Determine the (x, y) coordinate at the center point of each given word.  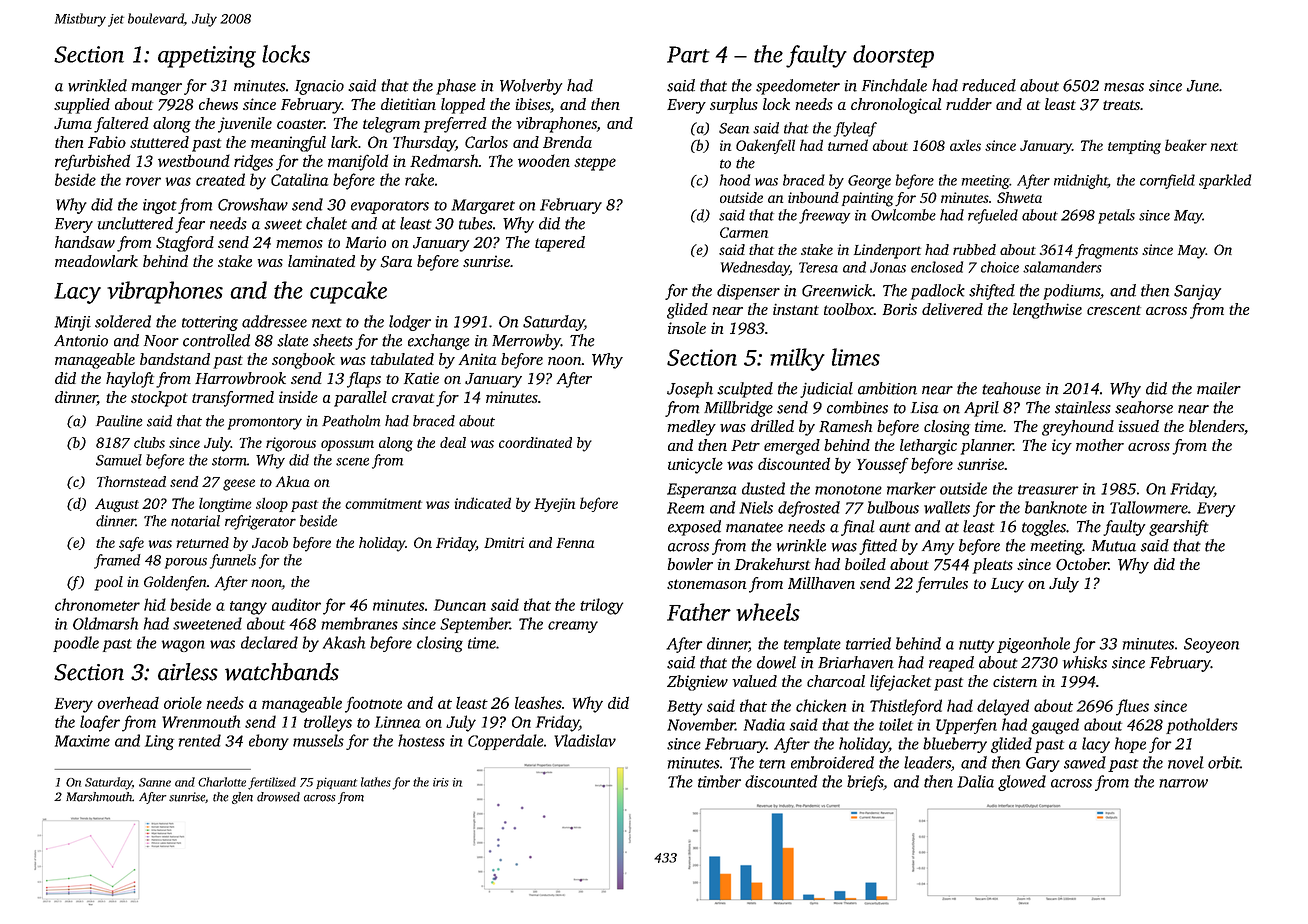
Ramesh (845, 426)
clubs (149, 442)
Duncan (460, 605)
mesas (1124, 87)
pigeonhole (1033, 645)
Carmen (744, 232)
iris (441, 782)
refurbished (93, 162)
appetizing (207, 57)
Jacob (270, 542)
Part (688, 54)
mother (1100, 445)
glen (242, 798)
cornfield (1167, 181)
